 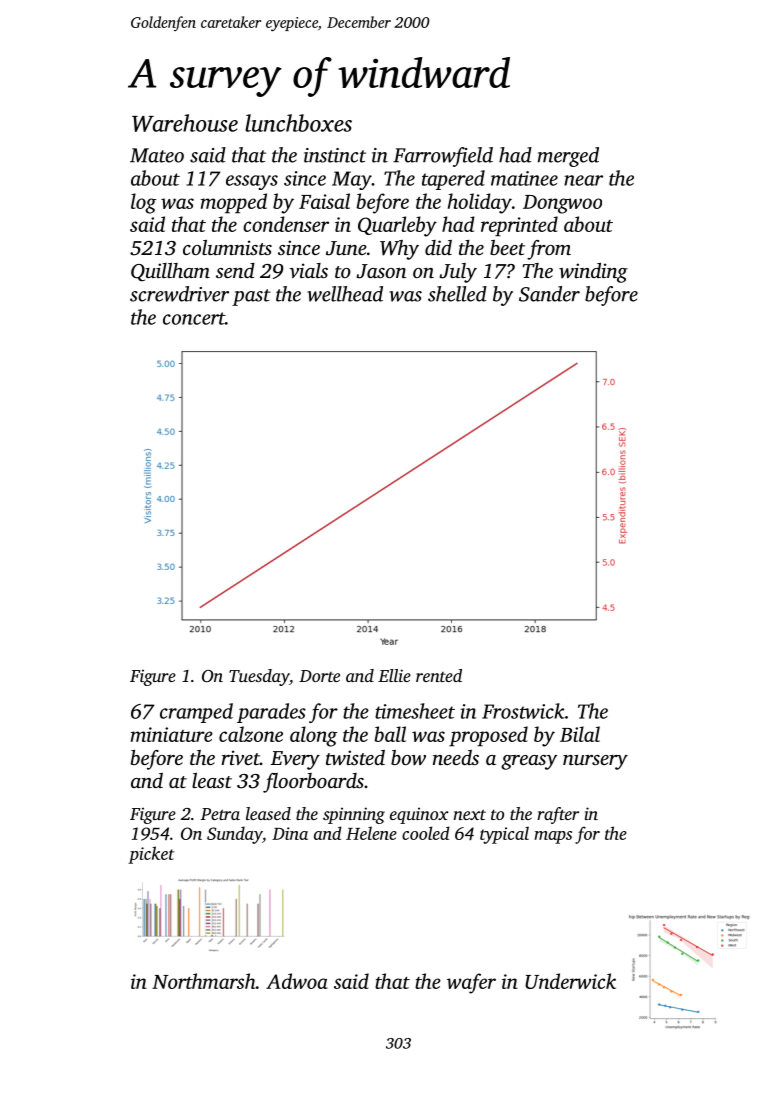 I want to click on shelled, so click(x=457, y=294).
